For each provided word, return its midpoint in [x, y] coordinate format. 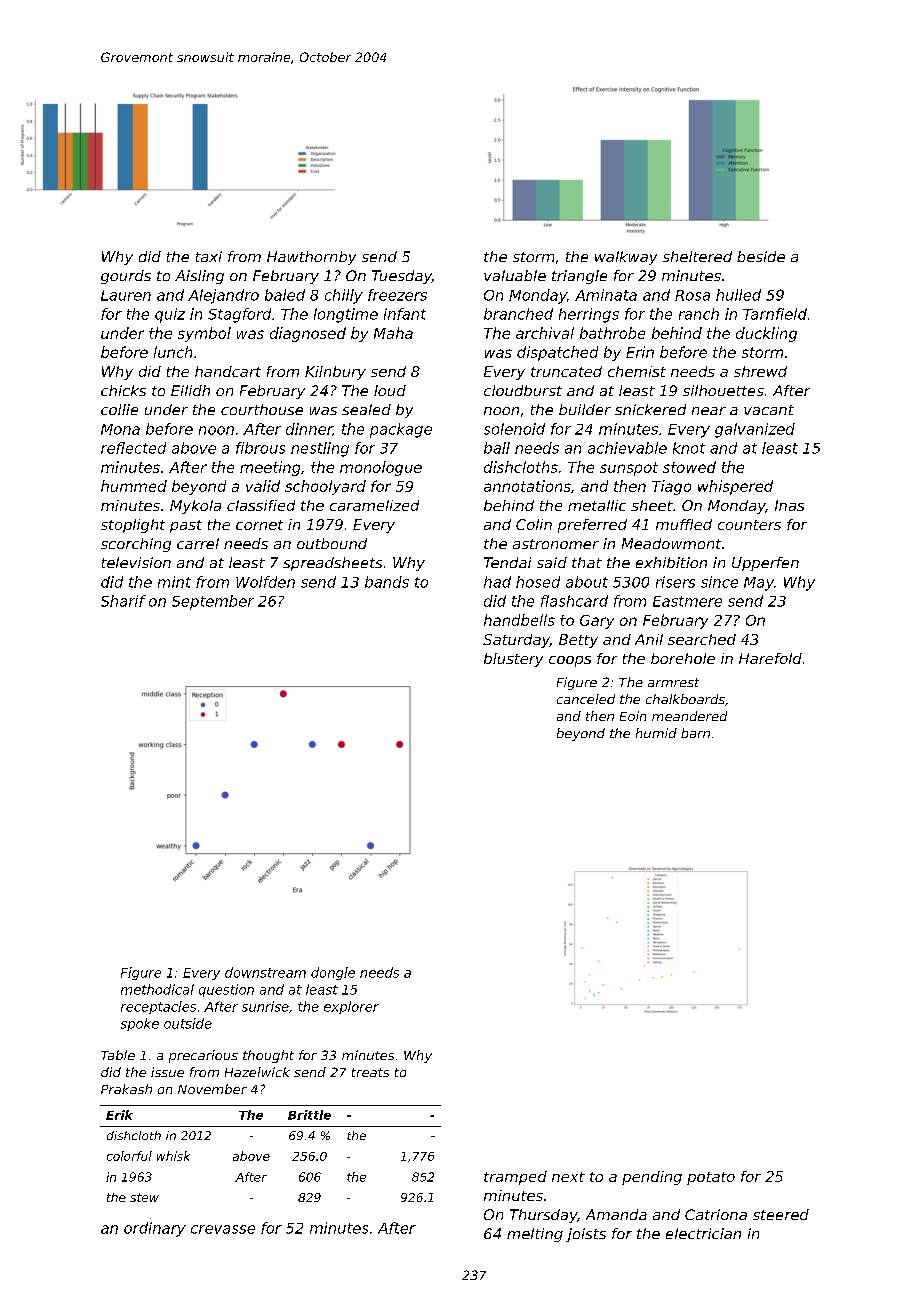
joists [586, 1235]
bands [387, 582]
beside [761, 256]
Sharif [123, 601]
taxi [209, 256]
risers [675, 582]
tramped [515, 1178]
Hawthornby [311, 258]
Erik [119, 1115]
